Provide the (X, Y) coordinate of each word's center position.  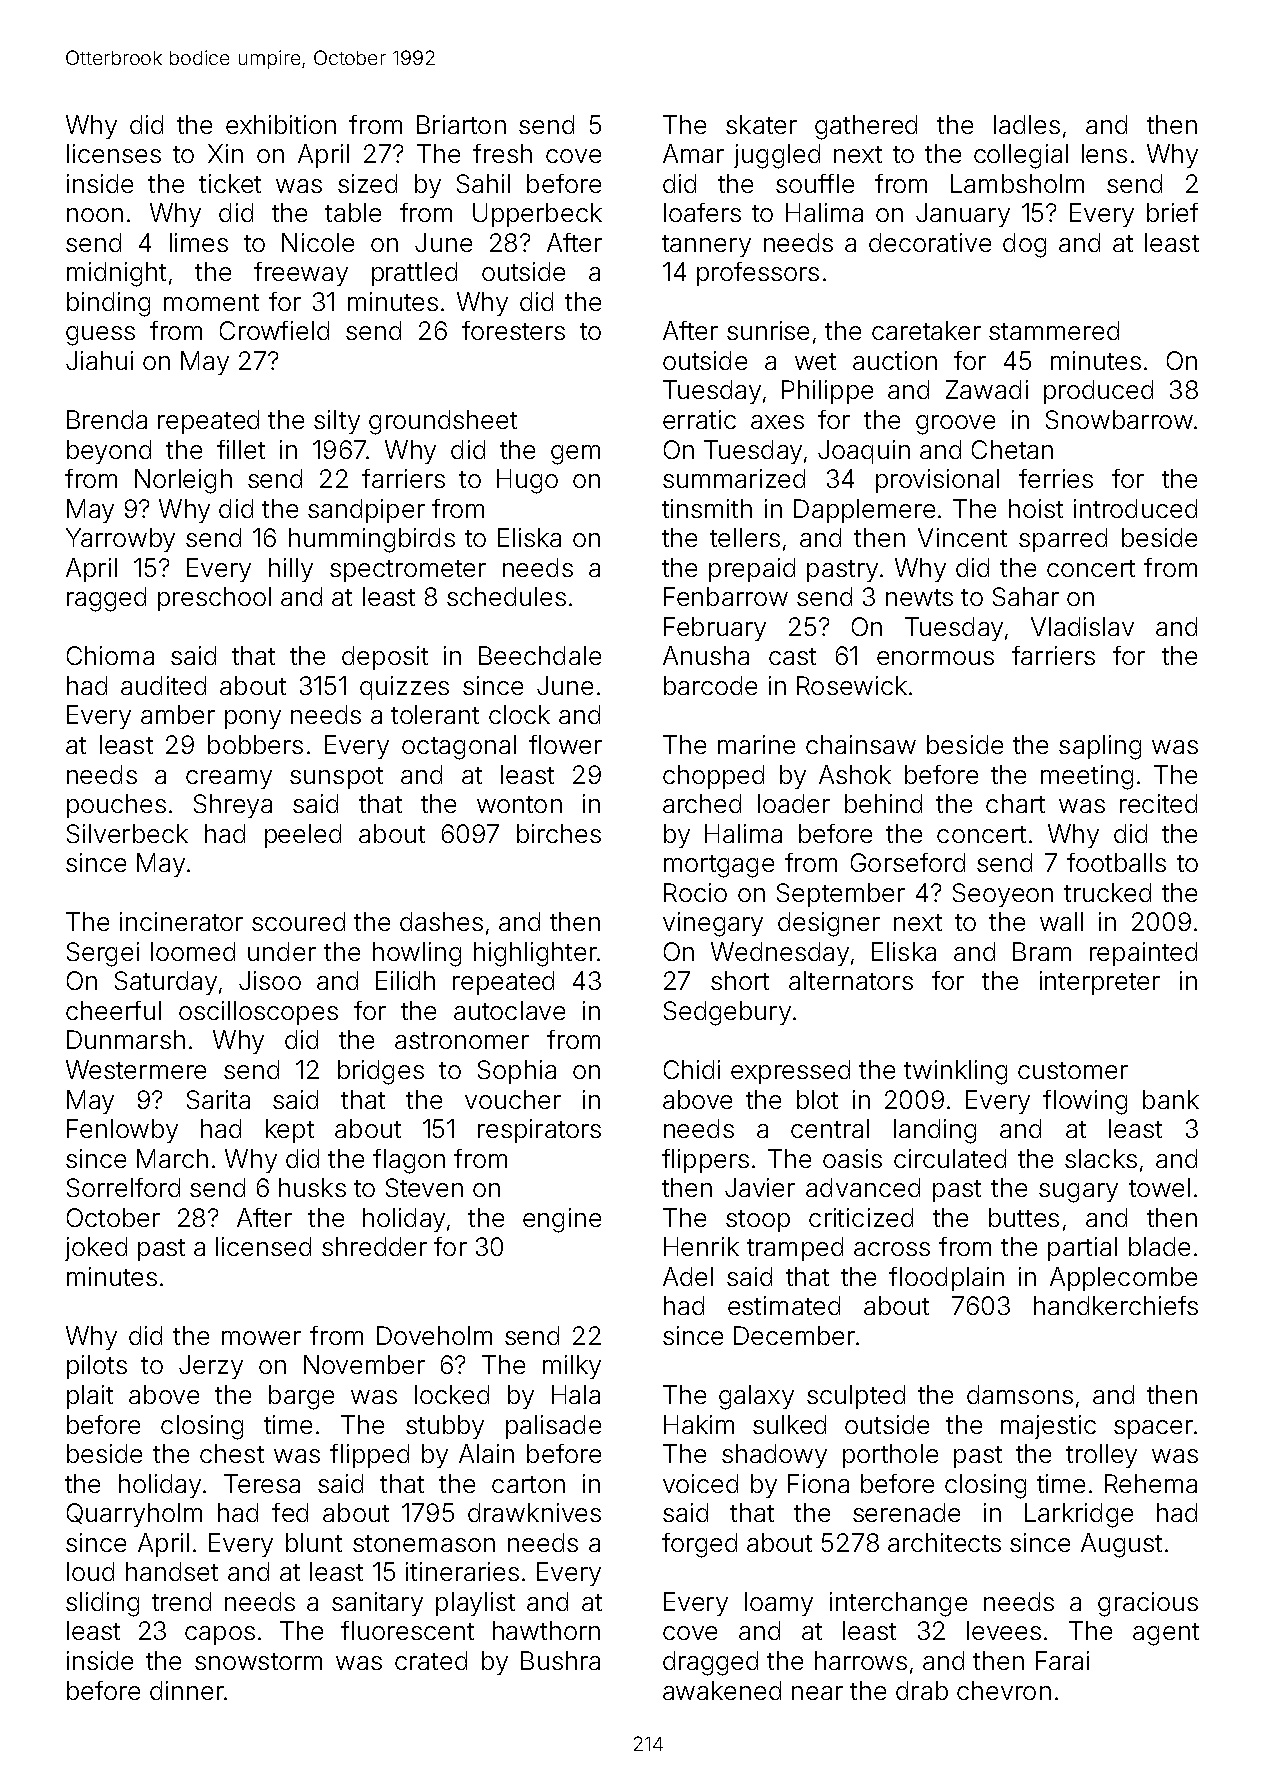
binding (108, 304)
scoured (298, 921)
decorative (930, 242)
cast (792, 656)
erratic (699, 419)
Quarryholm (134, 1515)
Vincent (962, 537)
